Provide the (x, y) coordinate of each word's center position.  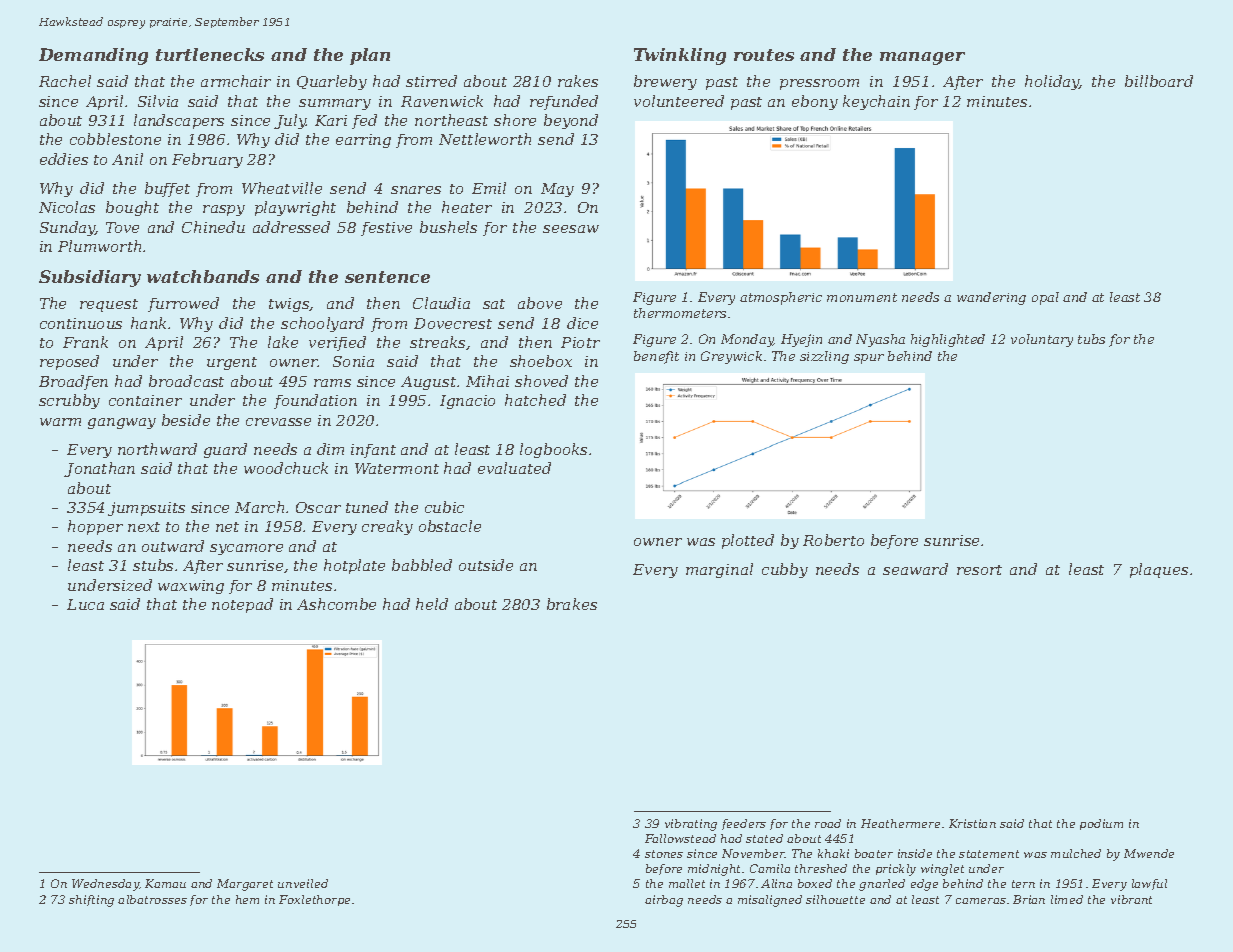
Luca (85, 604)
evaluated (514, 468)
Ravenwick (442, 101)
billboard (1159, 81)
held (432, 604)
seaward (915, 569)
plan (370, 56)
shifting (91, 901)
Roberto (833, 540)
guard (225, 450)
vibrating (691, 825)
